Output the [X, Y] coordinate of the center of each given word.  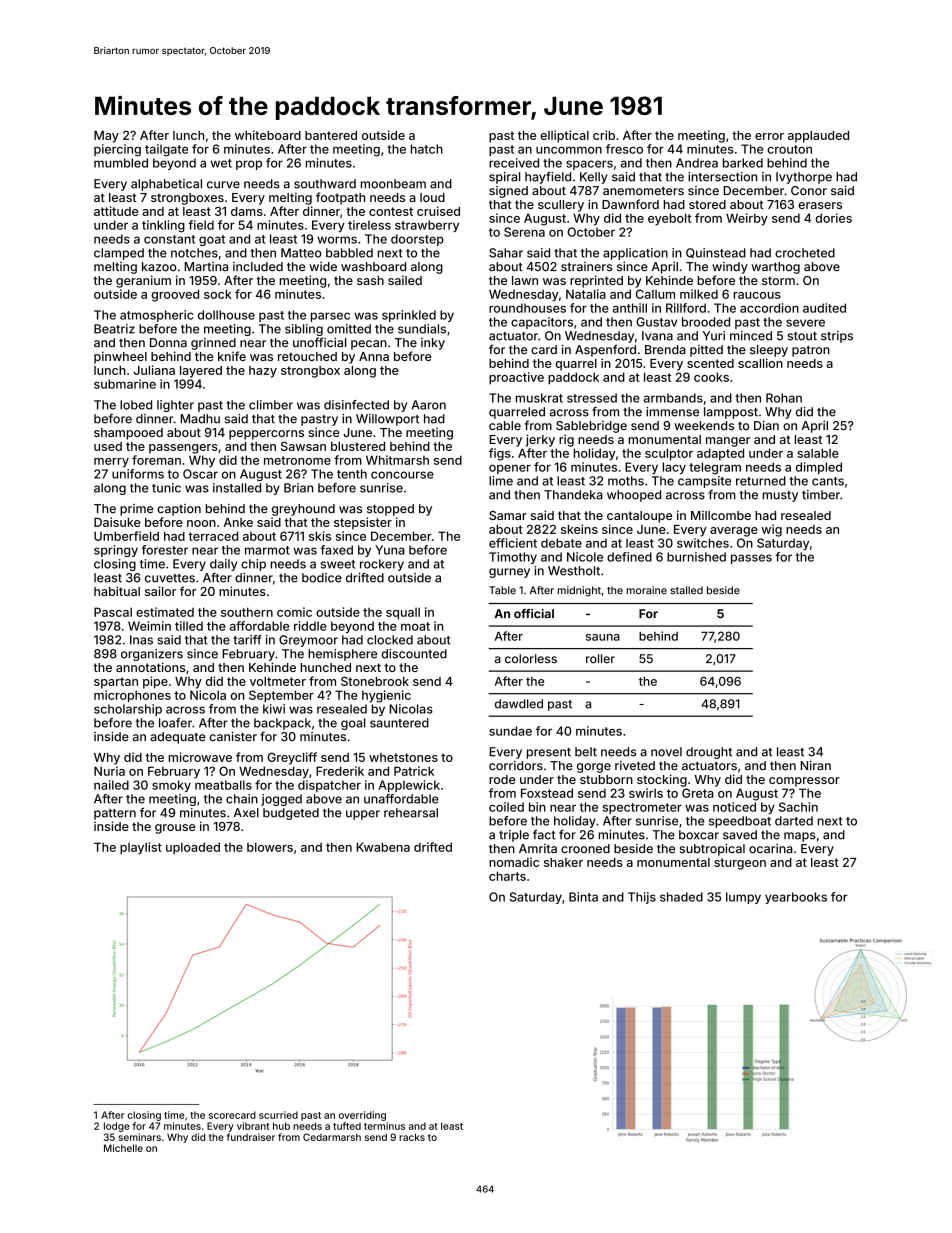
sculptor [669, 454]
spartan [116, 683]
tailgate [166, 150]
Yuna [390, 550]
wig [772, 530]
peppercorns [266, 435]
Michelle [123, 1148]
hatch [427, 149]
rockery [382, 565]
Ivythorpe [804, 178]
